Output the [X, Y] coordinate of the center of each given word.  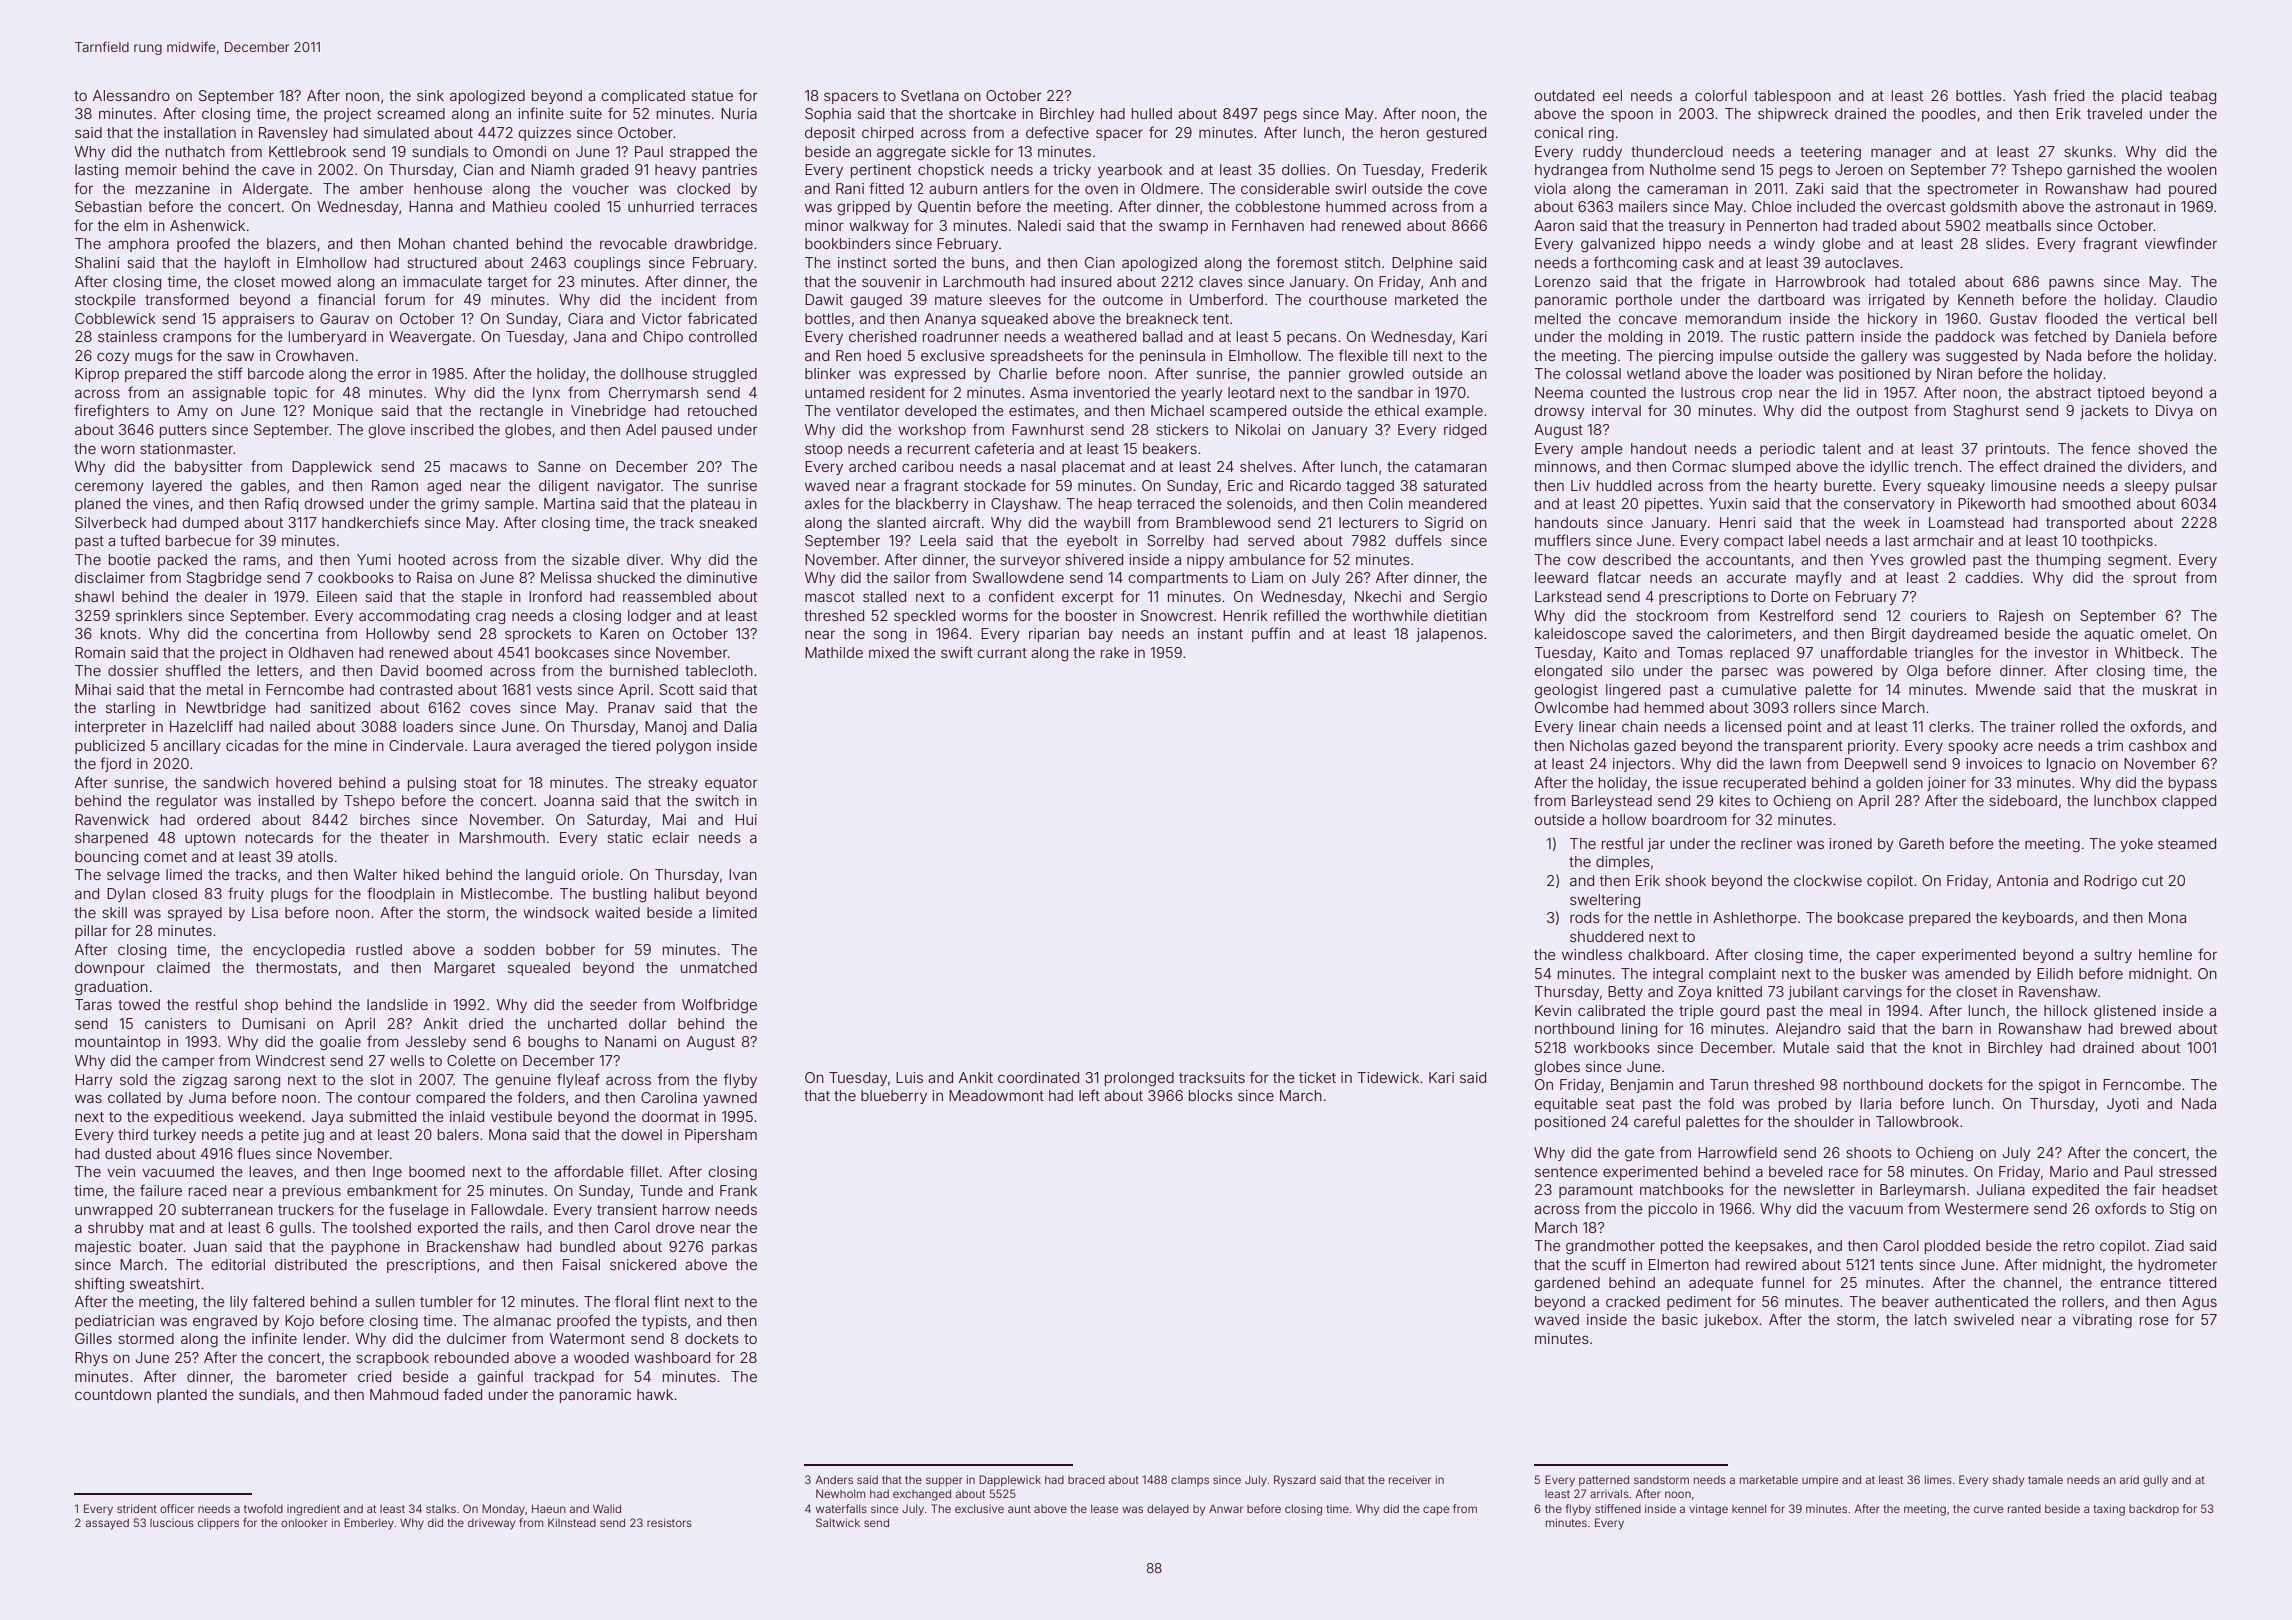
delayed [1168, 1510]
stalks [441, 1508]
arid [2129, 1479]
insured [1086, 281]
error [394, 374]
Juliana [2001, 1189]
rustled [379, 949]
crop [1757, 395]
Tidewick [1388, 1077]
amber [382, 188]
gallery [1884, 357]
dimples [1623, 863]
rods [1585, 917]
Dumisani [273, 1023]
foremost [1307, 262]
